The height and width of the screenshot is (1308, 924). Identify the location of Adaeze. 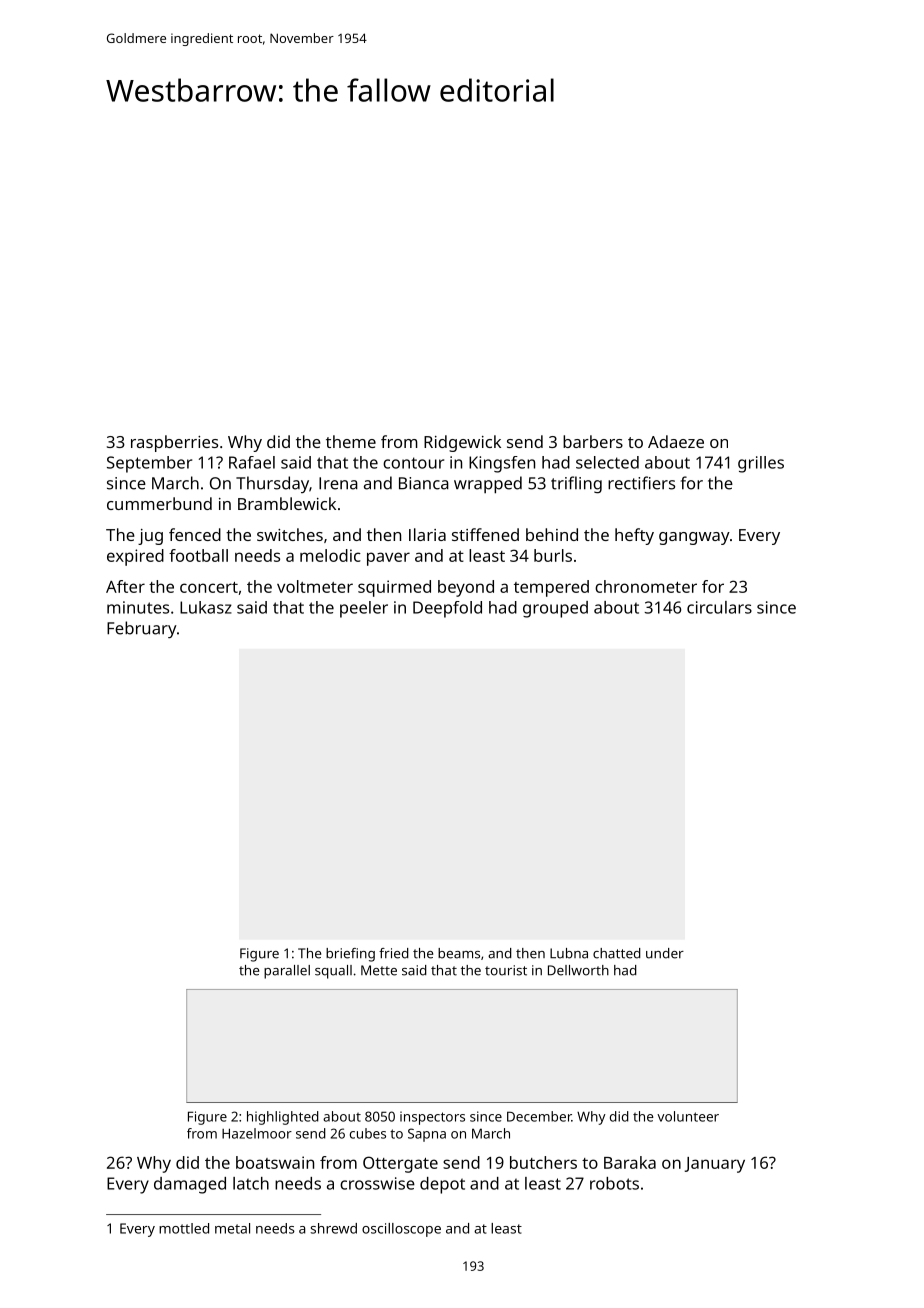
(676, 441).
